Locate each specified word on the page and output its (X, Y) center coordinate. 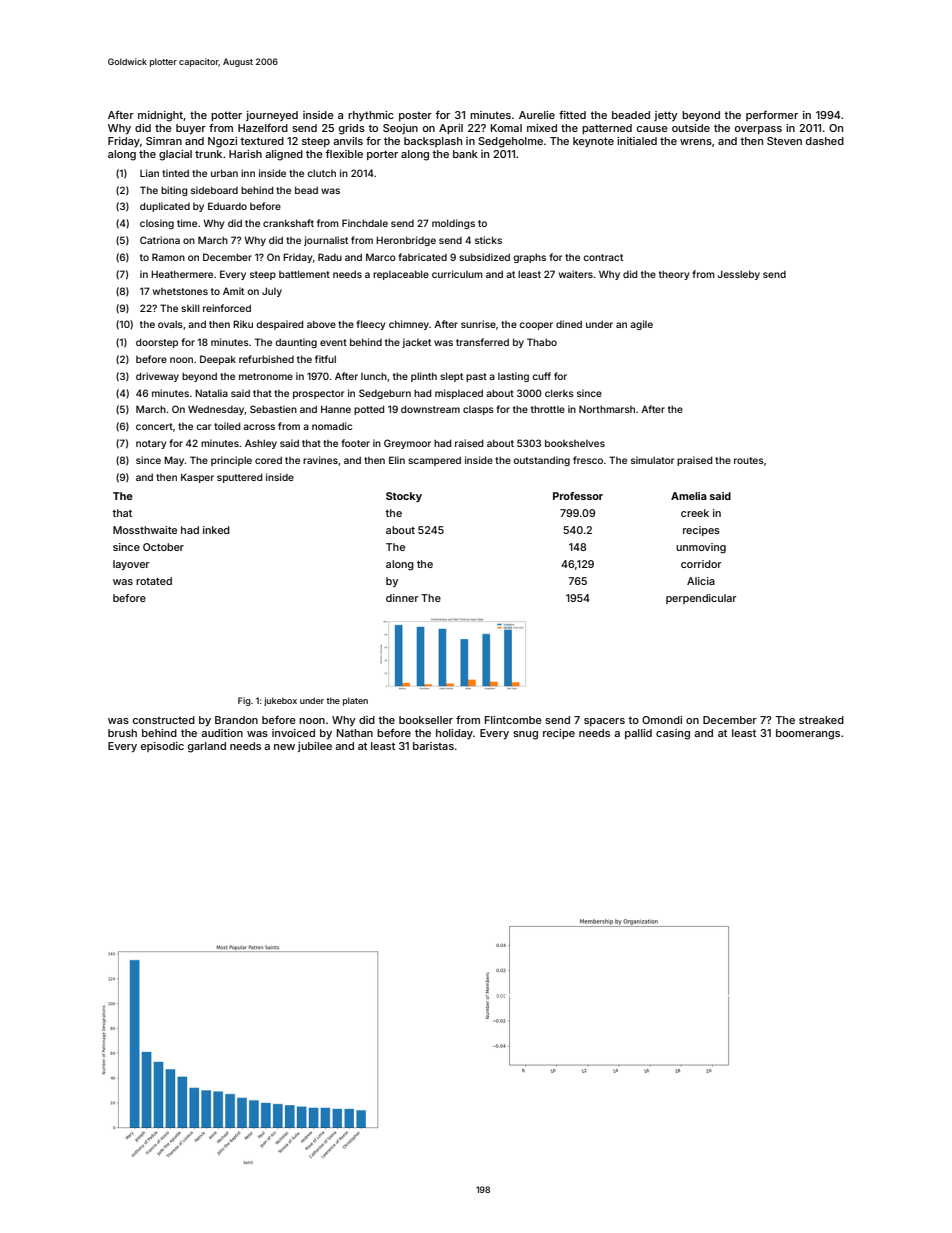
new (284, 747)
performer (772, 116)
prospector (318, 394)
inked (216, 530)
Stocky (404, 497)
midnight (160, 116)
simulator (652, 460)
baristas (433, 746)
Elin (397, 460)
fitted (572, 114)
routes (749, 460)
